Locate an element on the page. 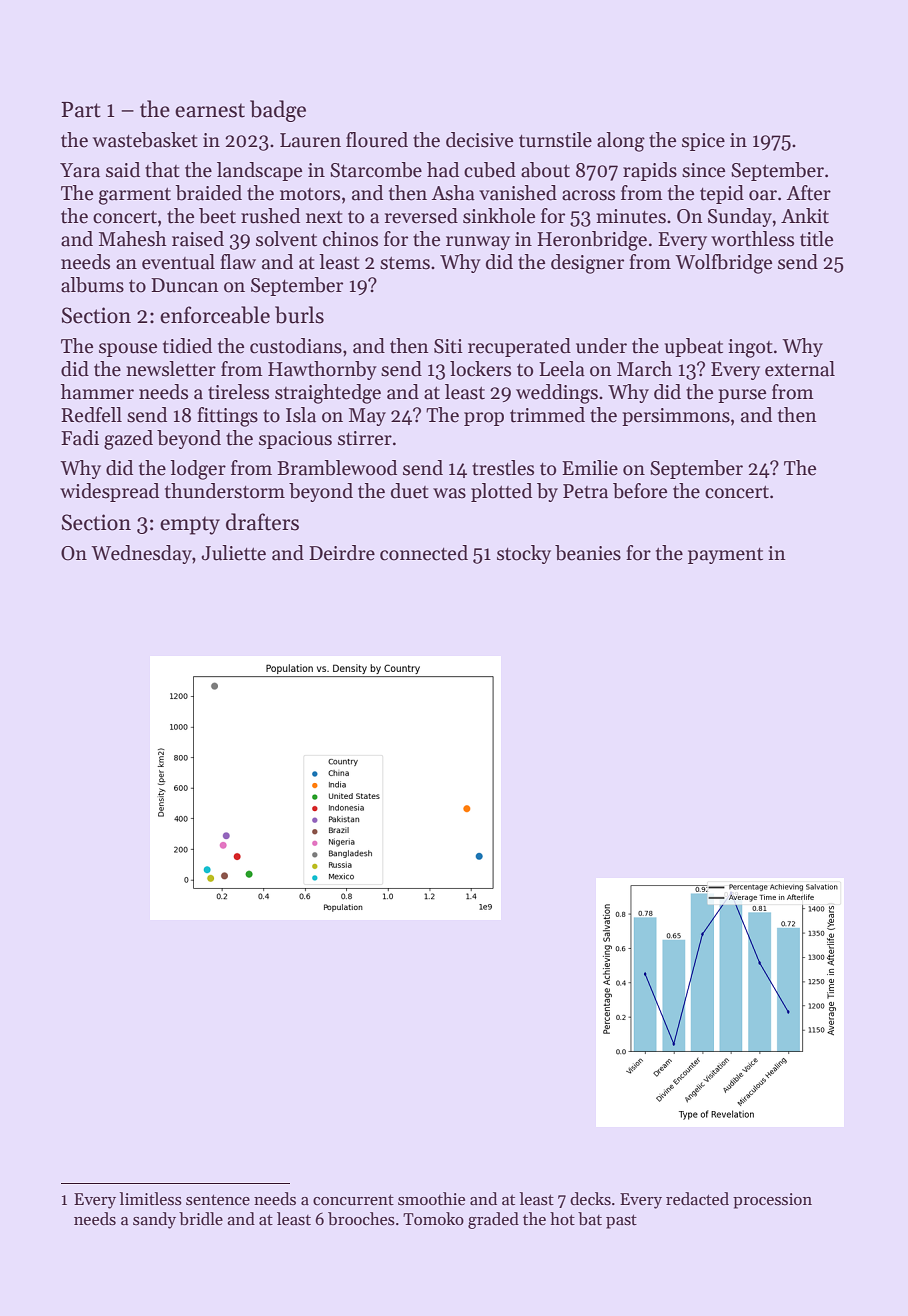 Image resolution: width=908 pixels, height=1316 pixels. limitless is located at coordinates (151, 1199).
